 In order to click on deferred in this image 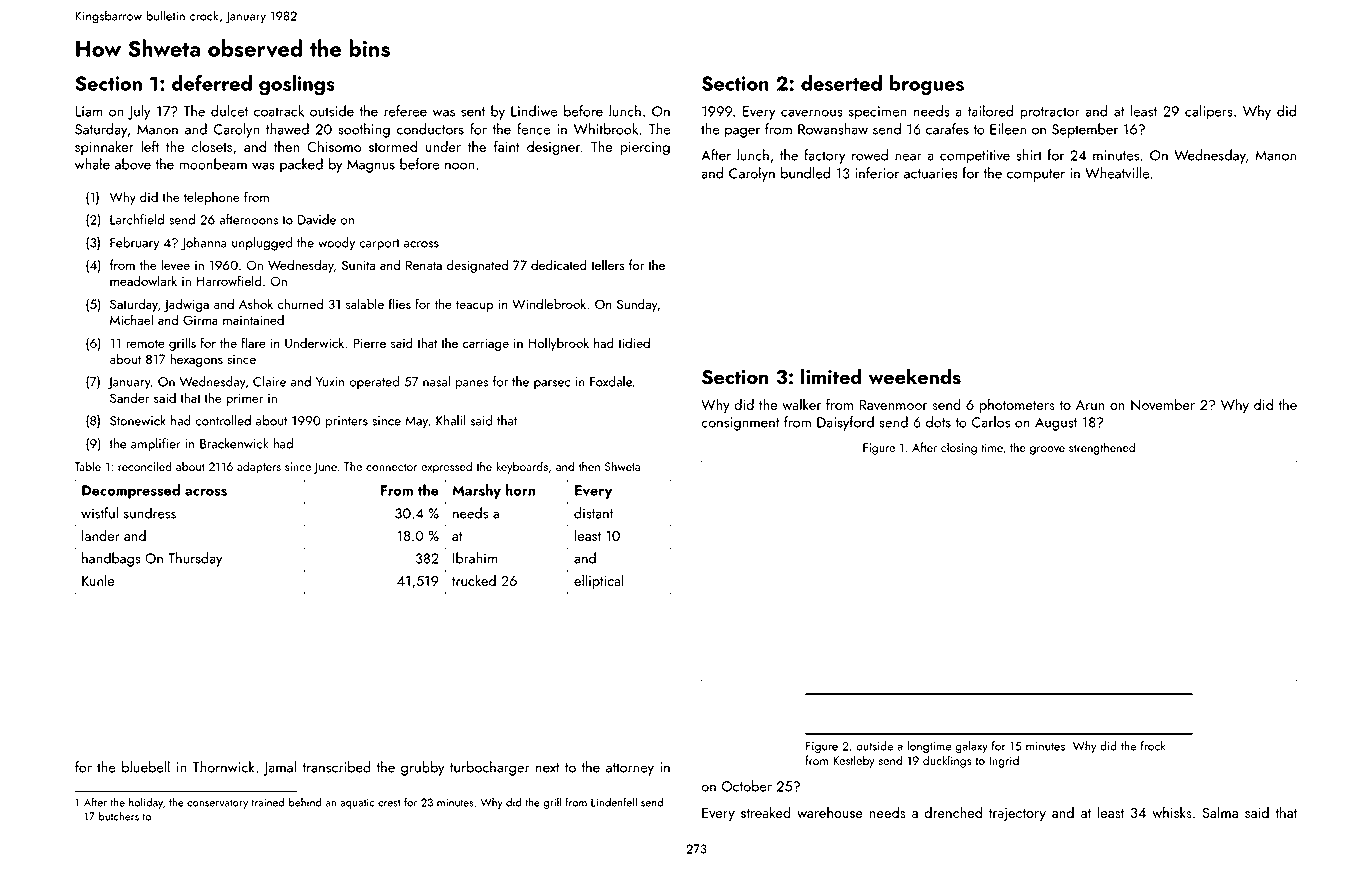, I will do `click(212, 82)`.
